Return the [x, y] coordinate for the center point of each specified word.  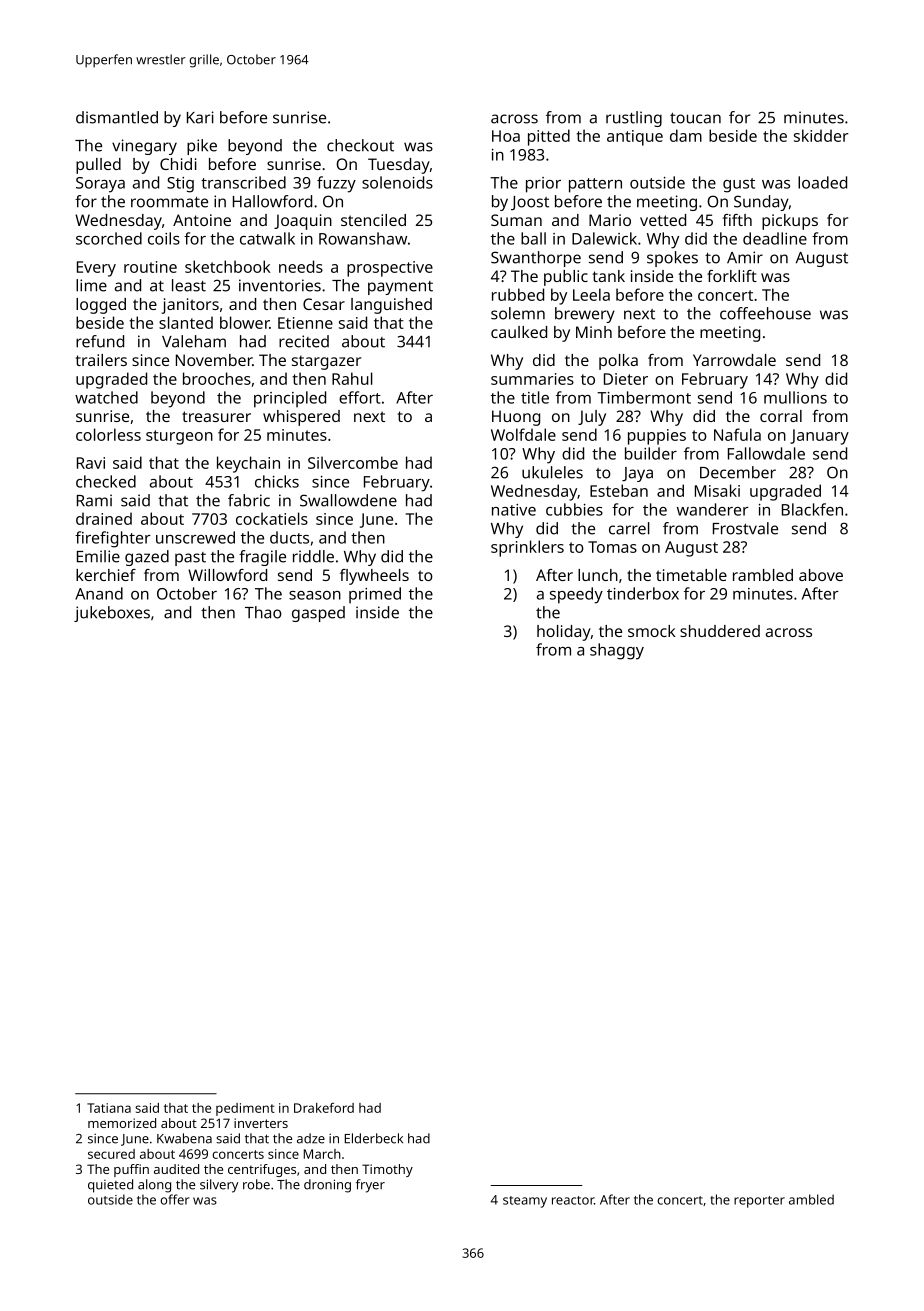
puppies [657, 437]
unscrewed [195, 537]
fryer [370, 1186]
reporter [759, 1202]
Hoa [506, 136]
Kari [200, 117]
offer [175, 1199]
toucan [695, 118]
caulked [519, 332]
